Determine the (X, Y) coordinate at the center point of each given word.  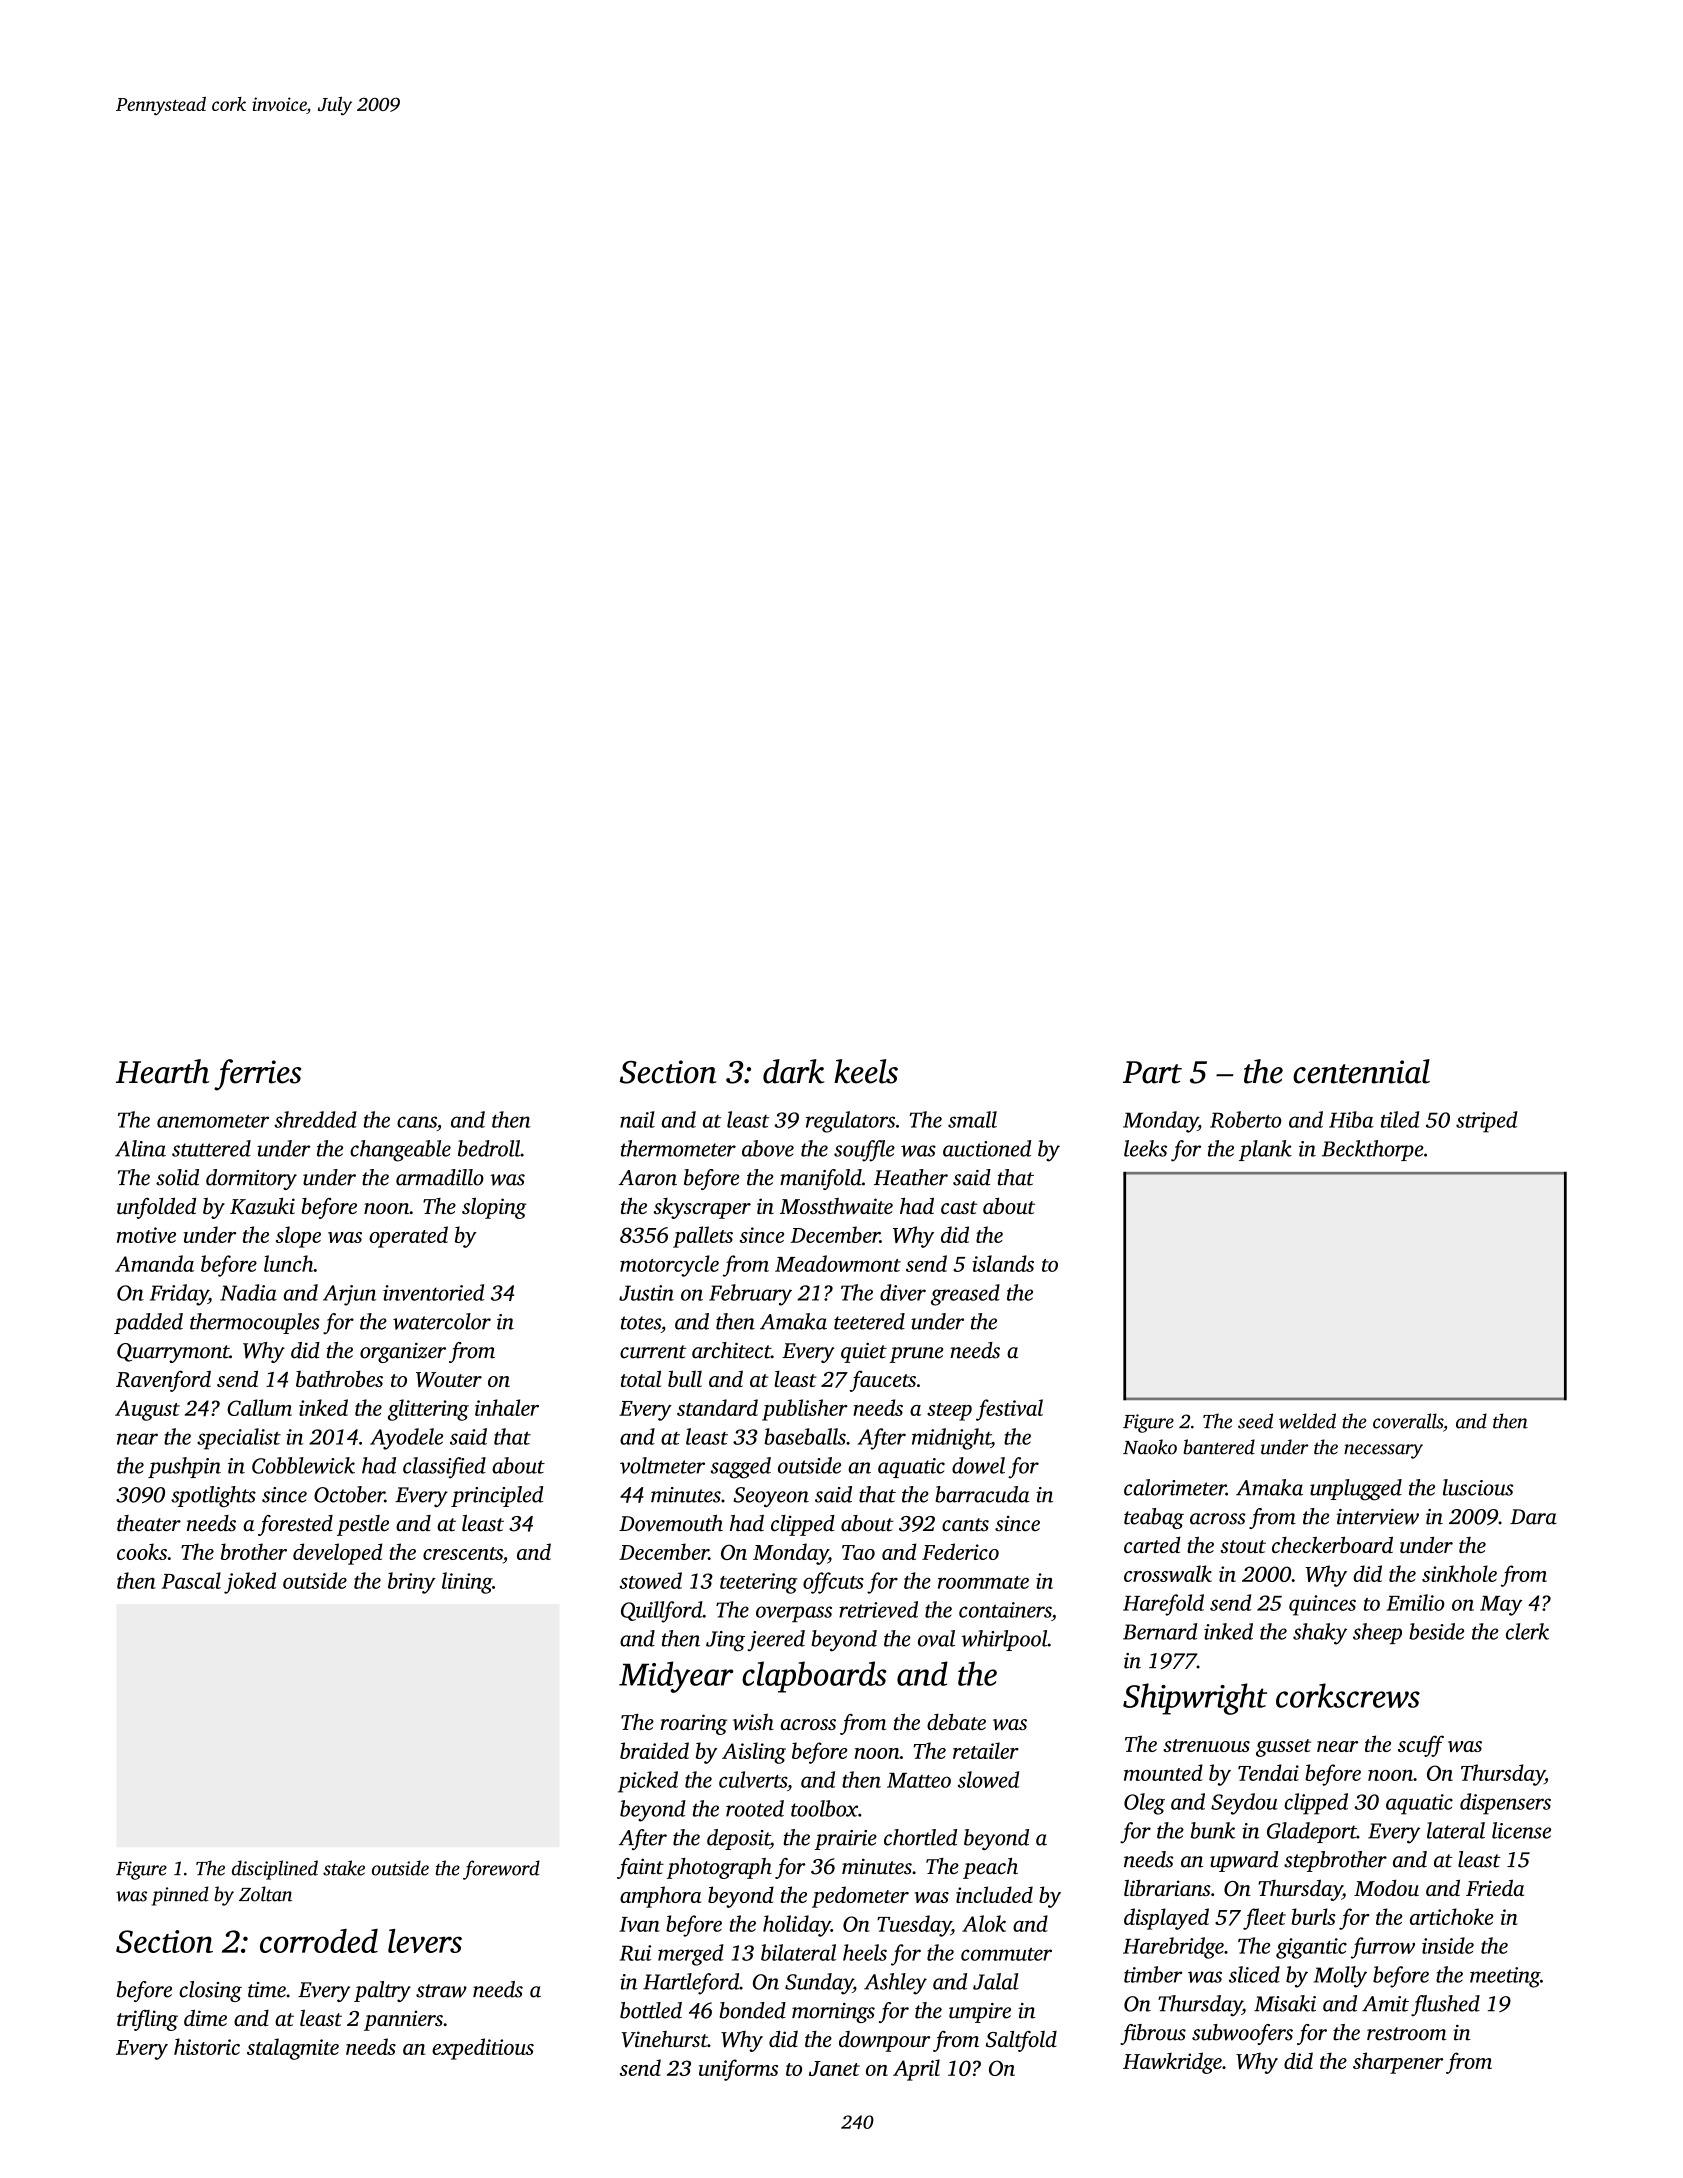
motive (146, 1235)
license (1521, 1830)
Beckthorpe (1373, 1150)
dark (794, 1071)
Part (1152, 1072)
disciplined (275, 1870)
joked (250, 1583)
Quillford (662, 1612)
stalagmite (293, 2049)
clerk (1527, 1631)
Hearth (162, 1071)
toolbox (824, 1808)
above (768, 1148)
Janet (834, 2068)
